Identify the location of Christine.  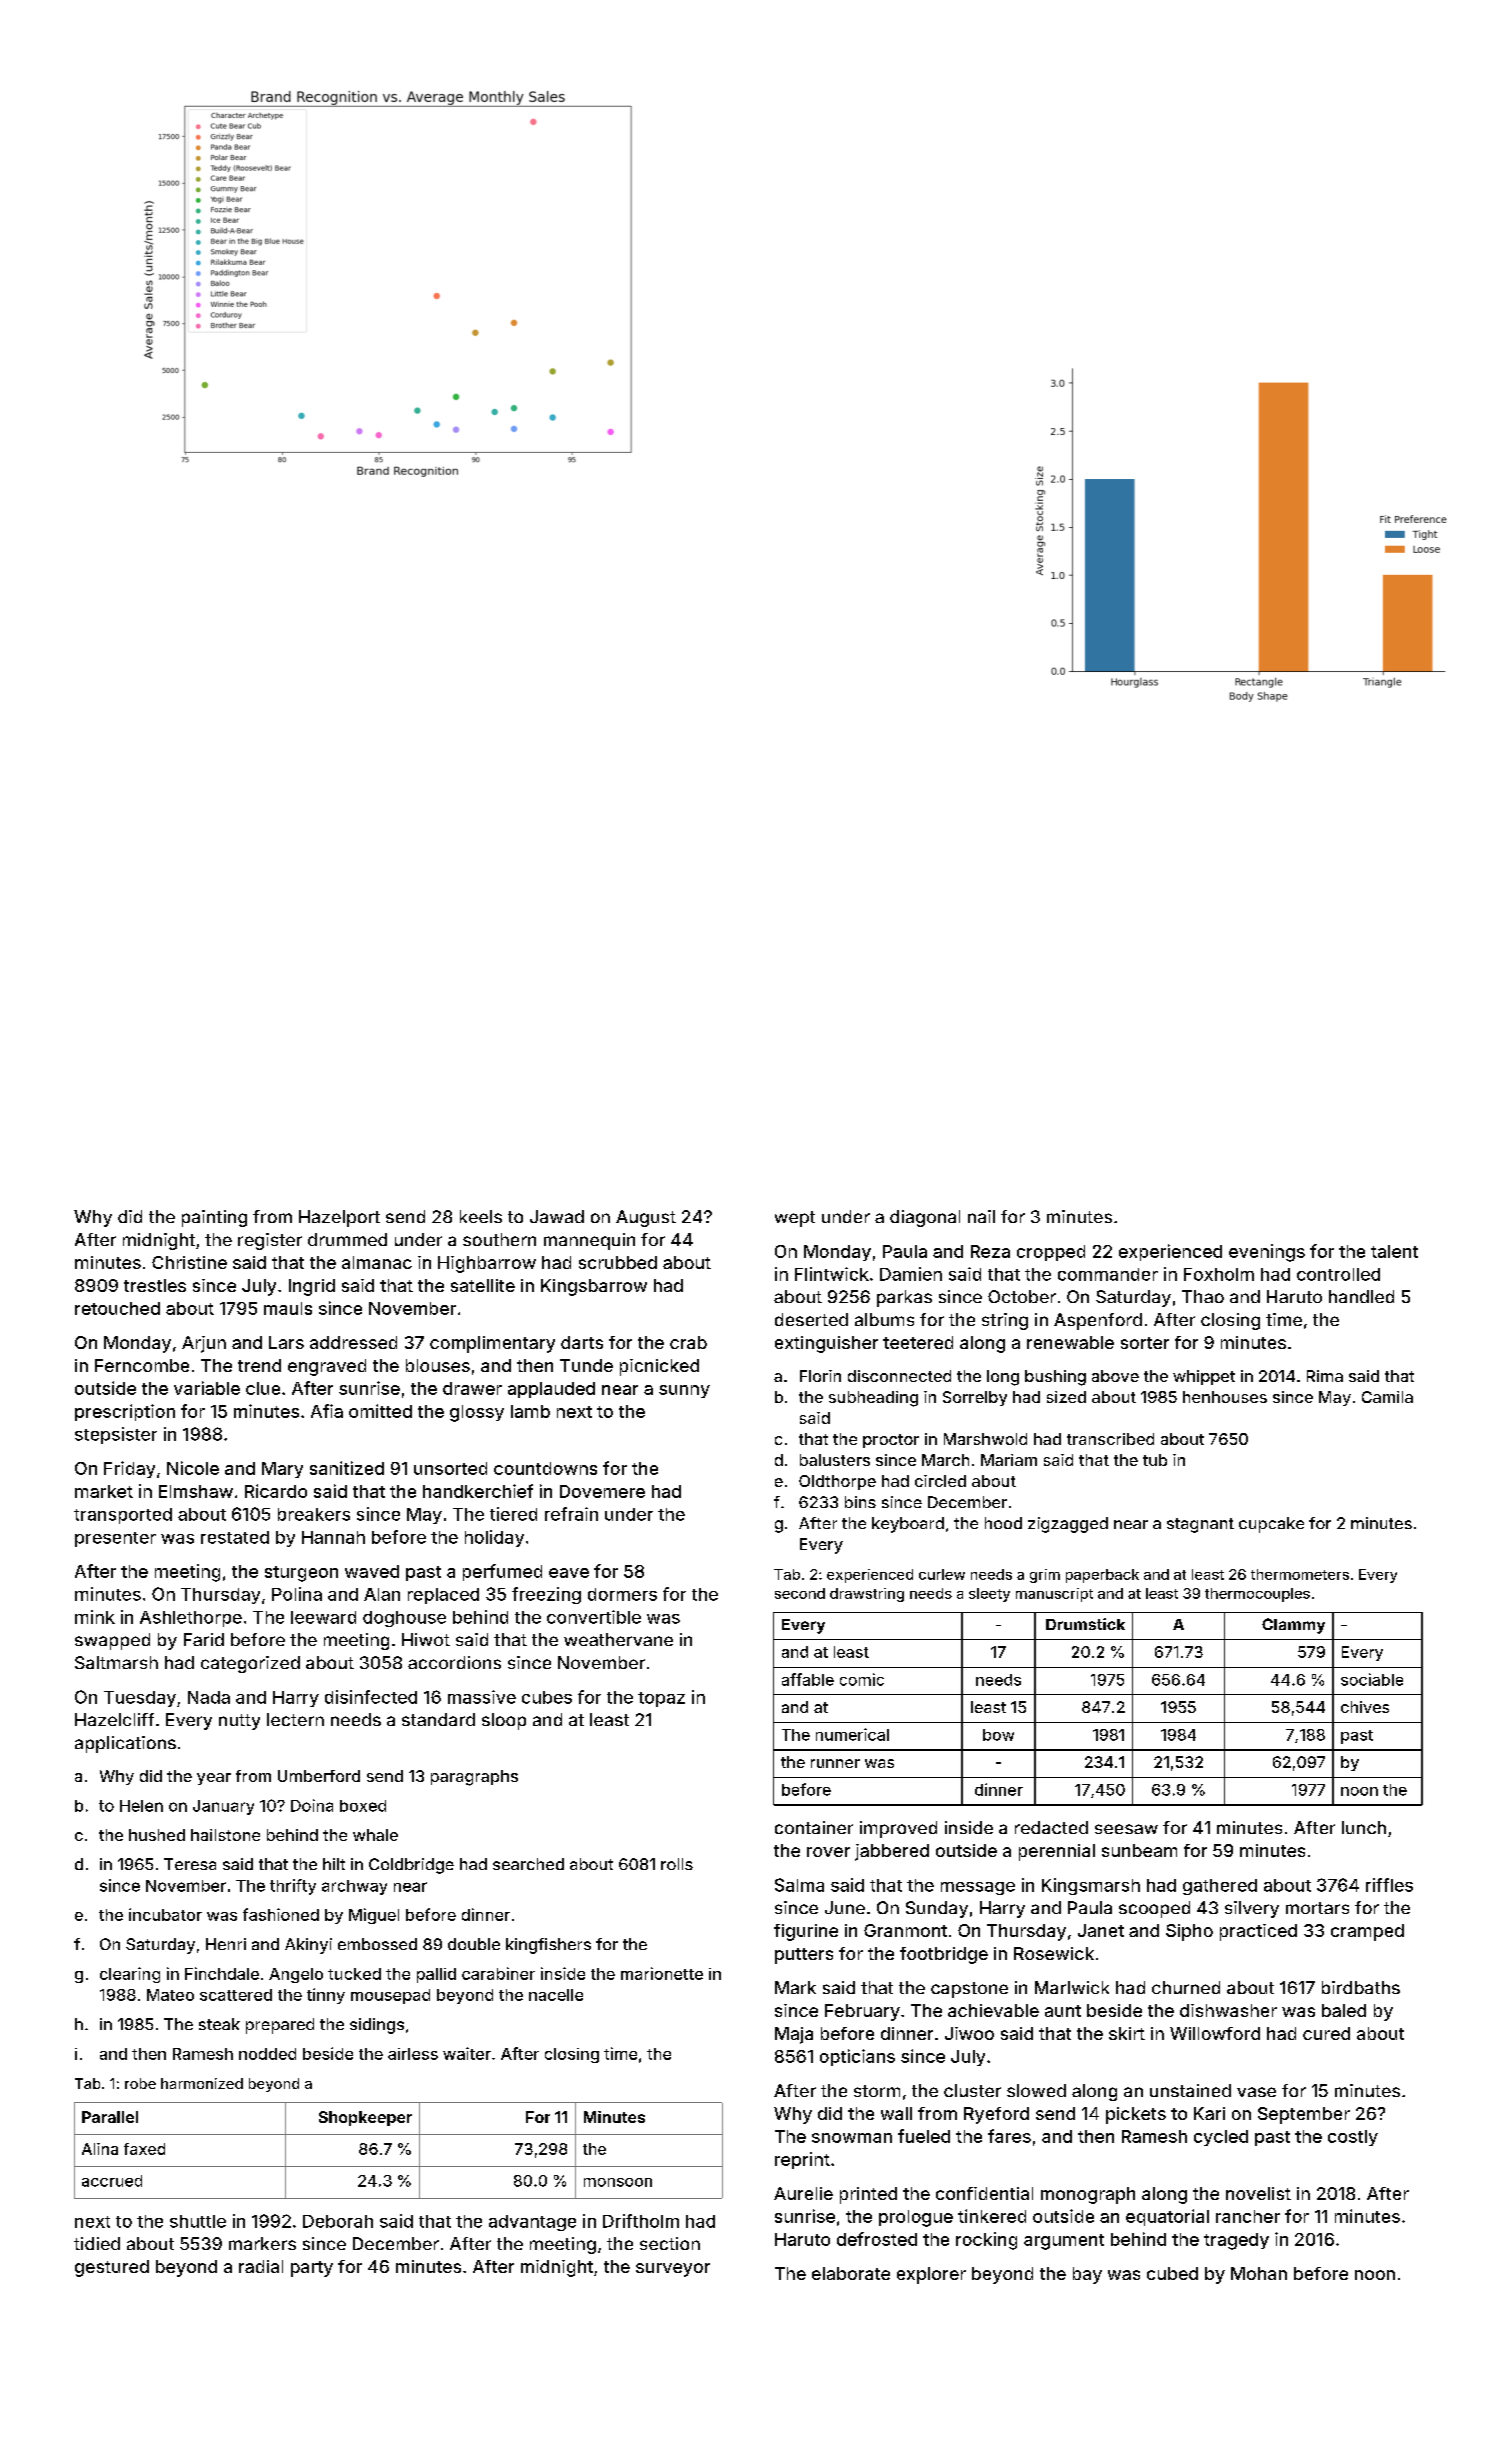
(189, 1262).
